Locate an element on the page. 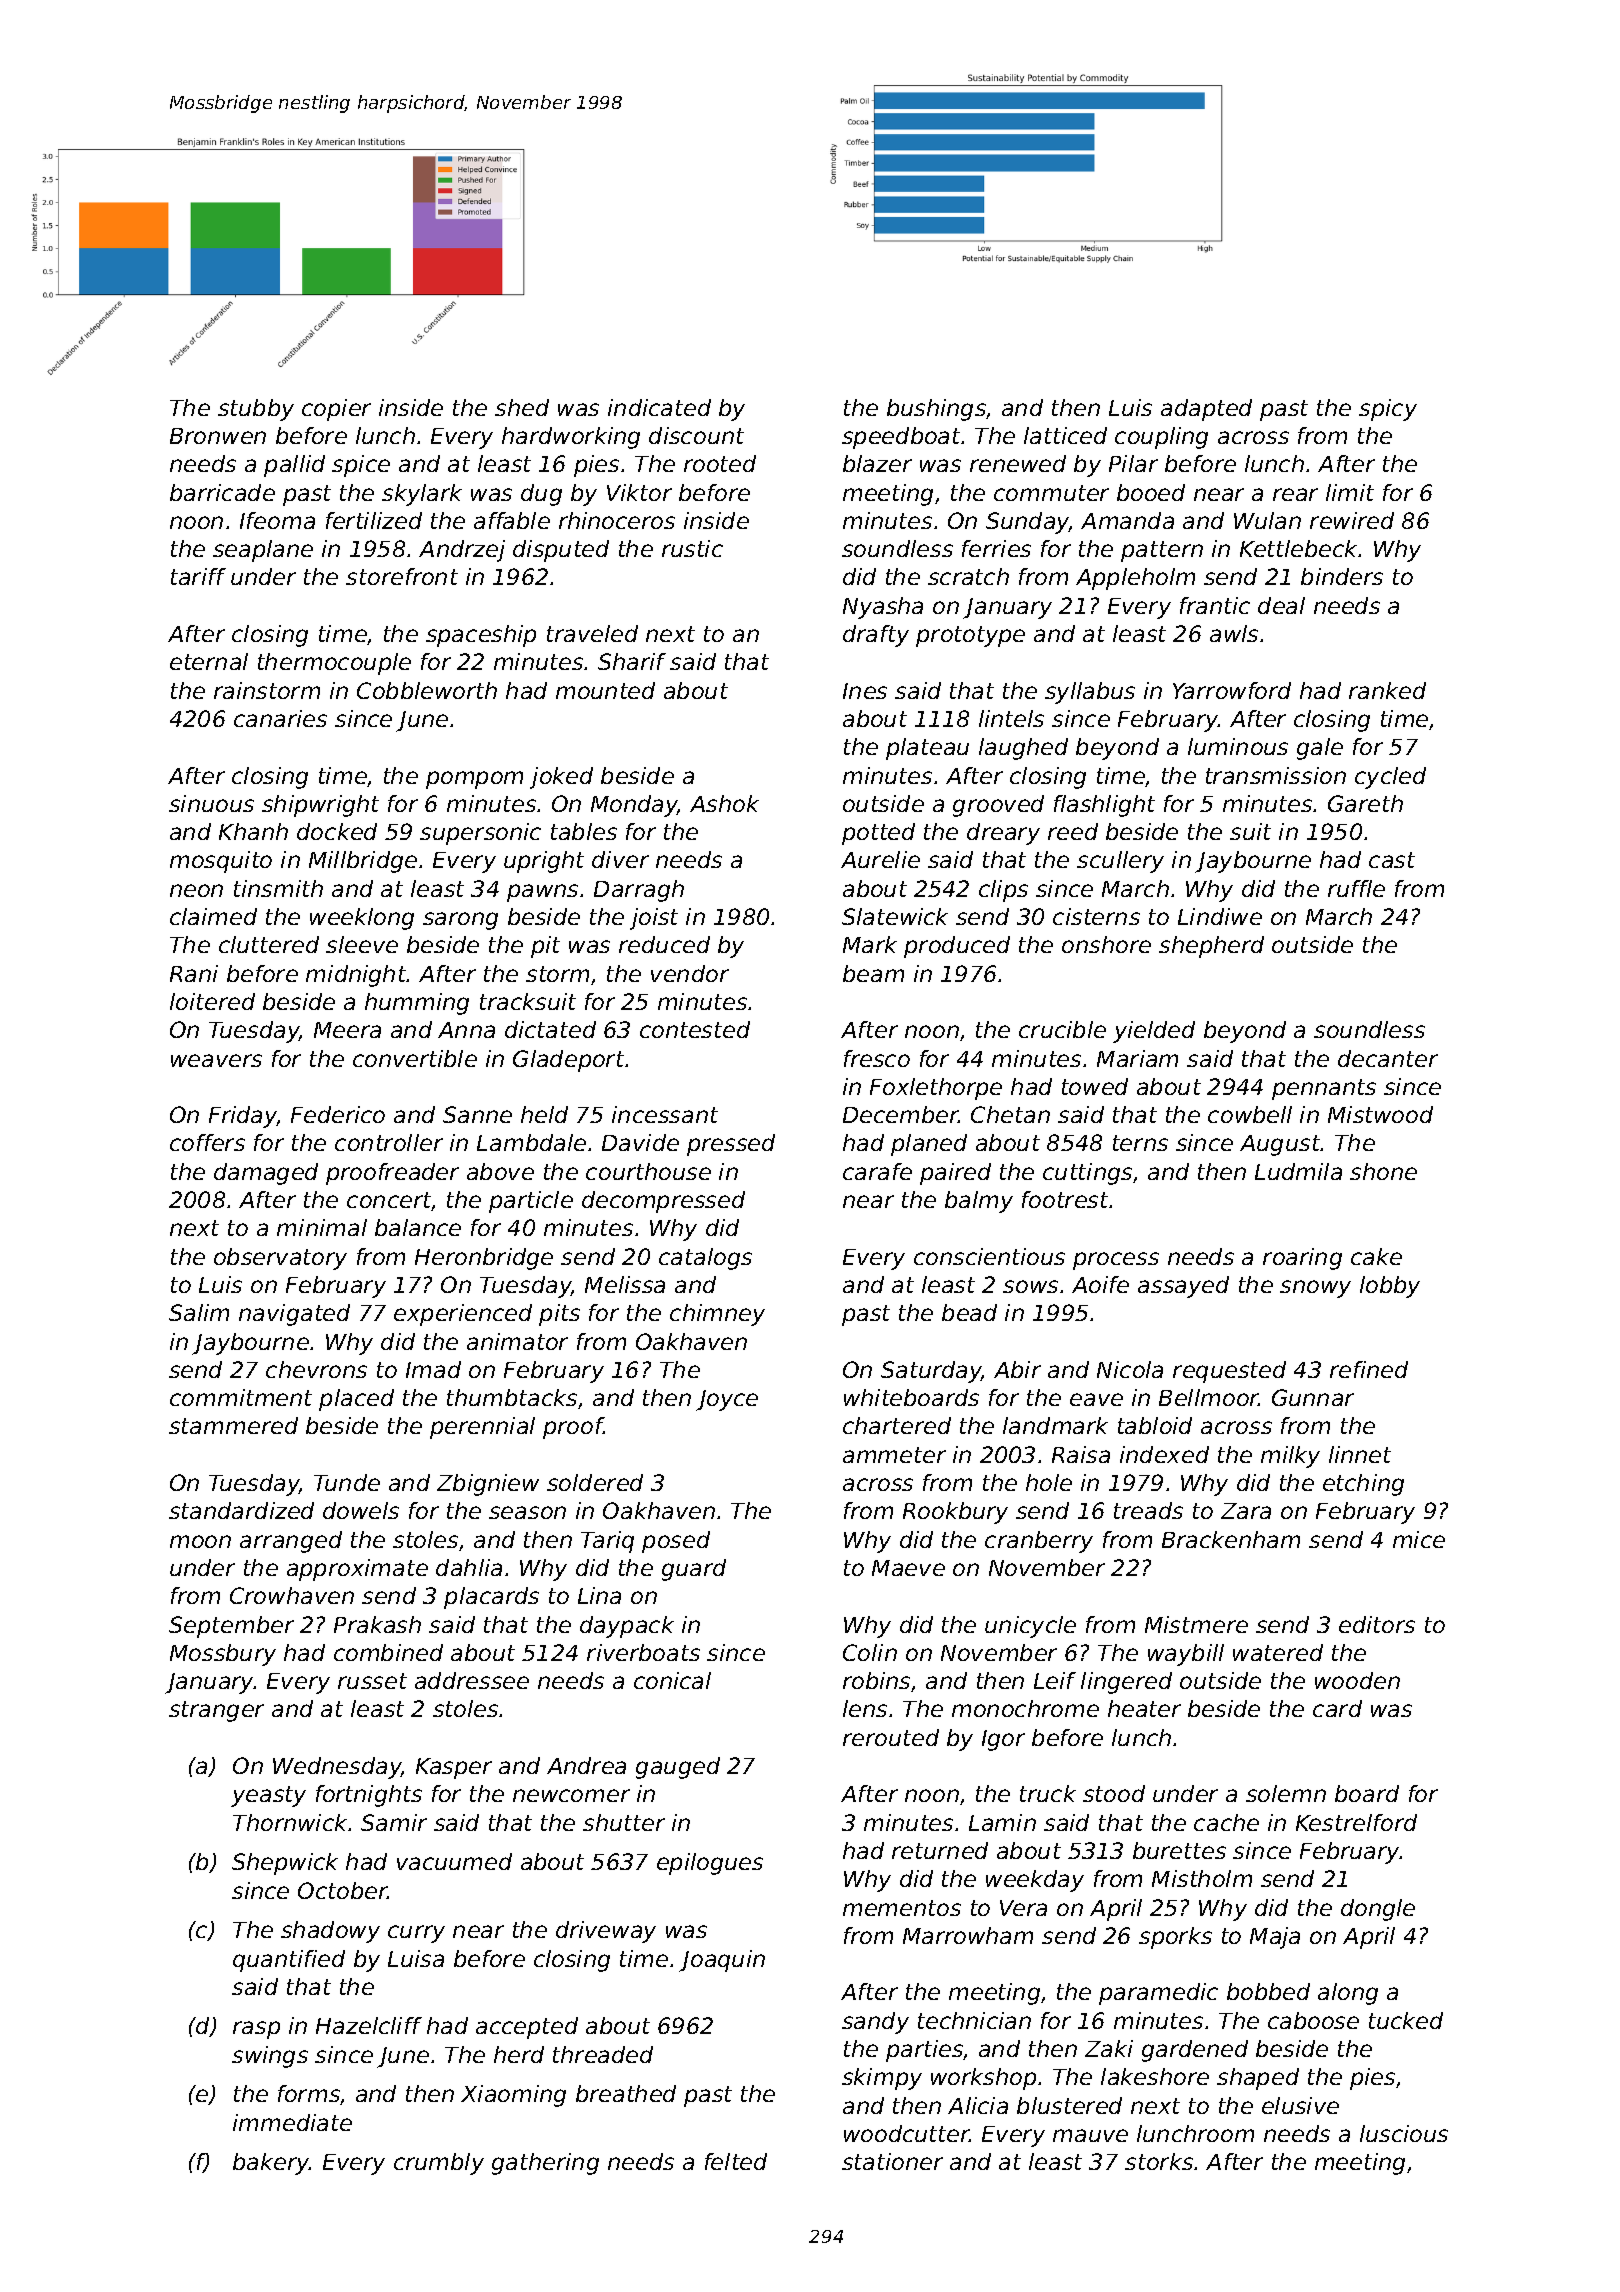 This document has height=2292, width=1620. editors is located at coordinates (1377, 1624).
